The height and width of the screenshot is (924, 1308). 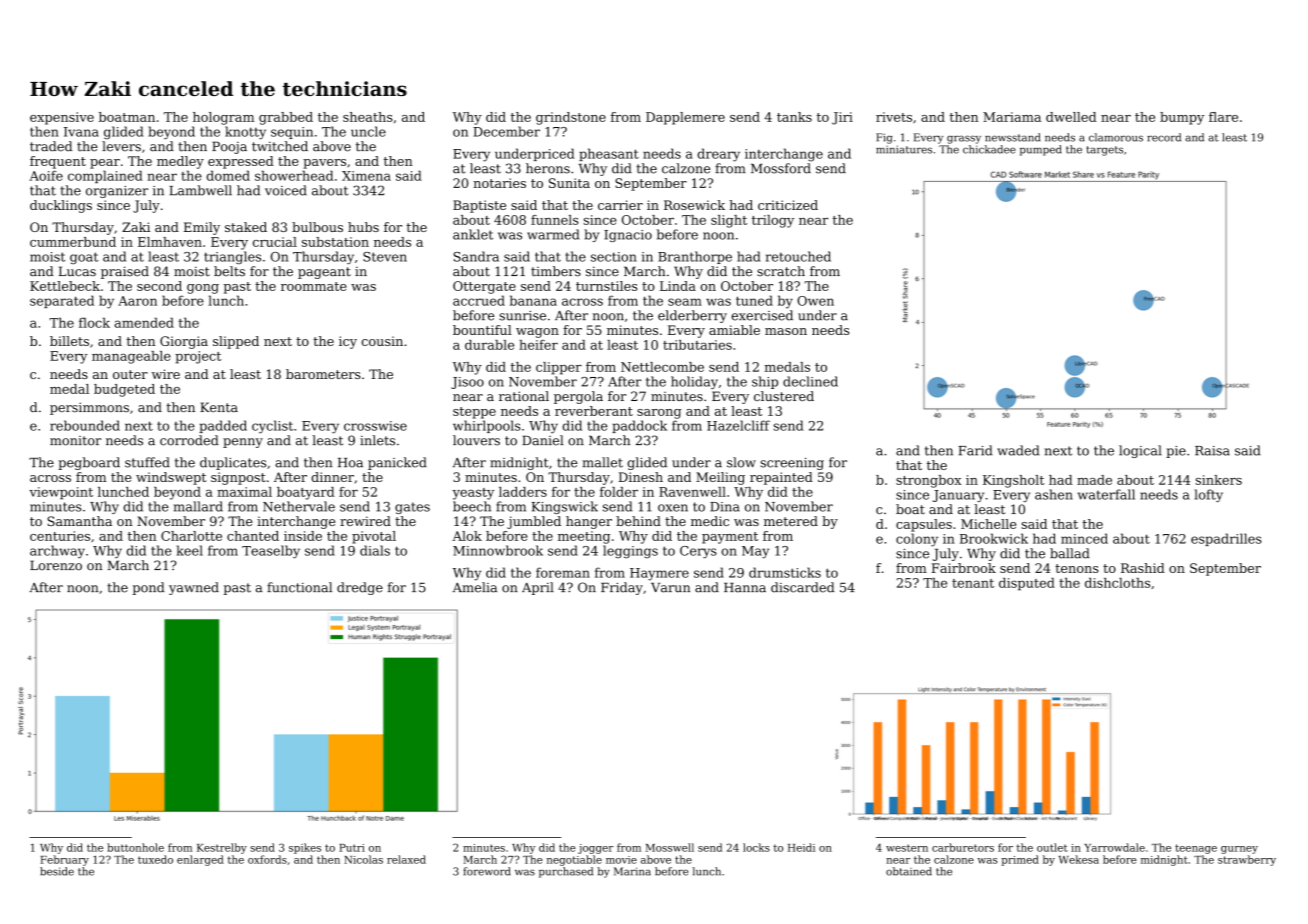 What do you see at coordinates (245, 133) in the screenshot?
I see `knotty` at bounding box center [245, 133].
